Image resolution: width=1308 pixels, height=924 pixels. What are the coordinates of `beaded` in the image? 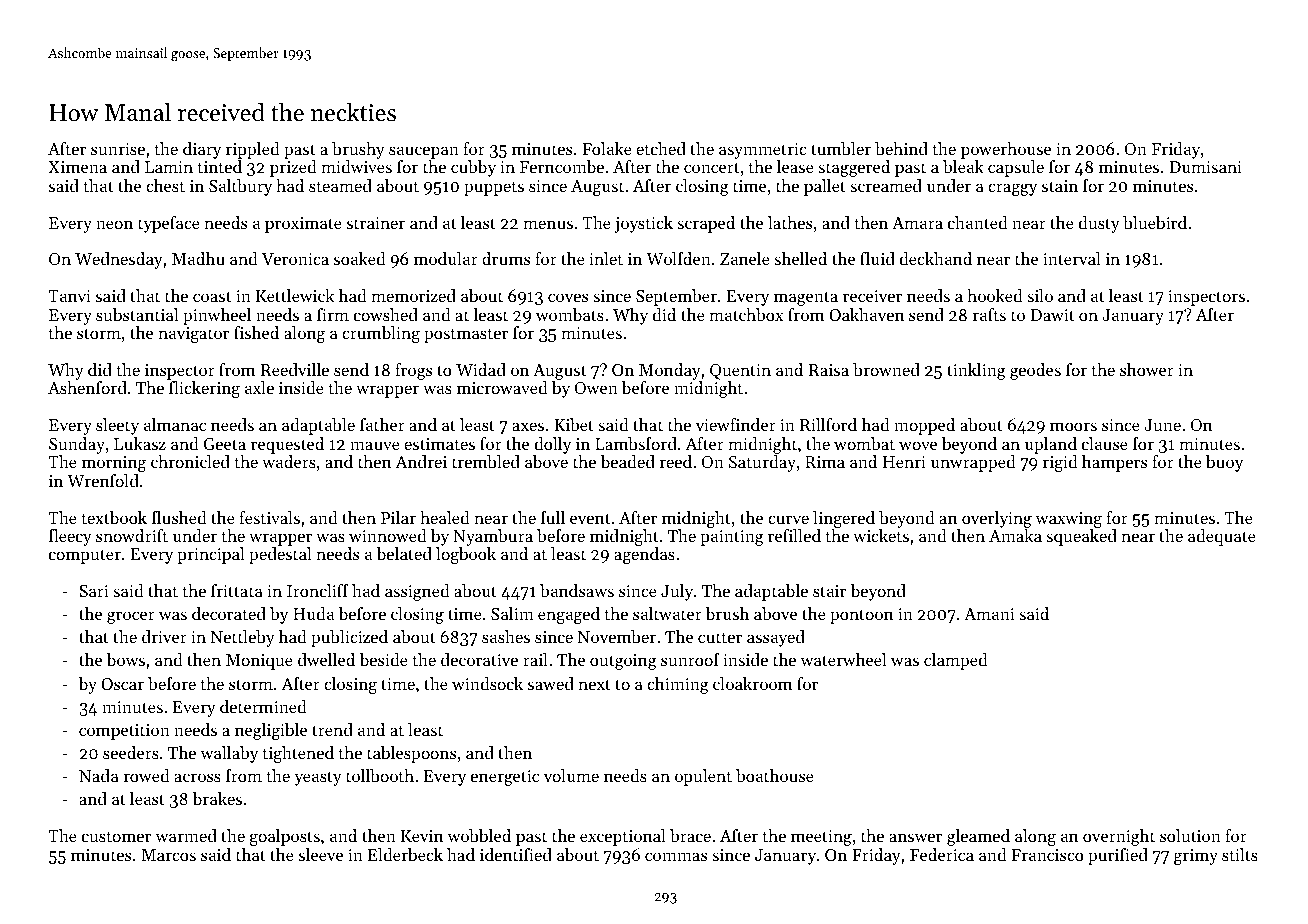 It's located at (627, 461).
